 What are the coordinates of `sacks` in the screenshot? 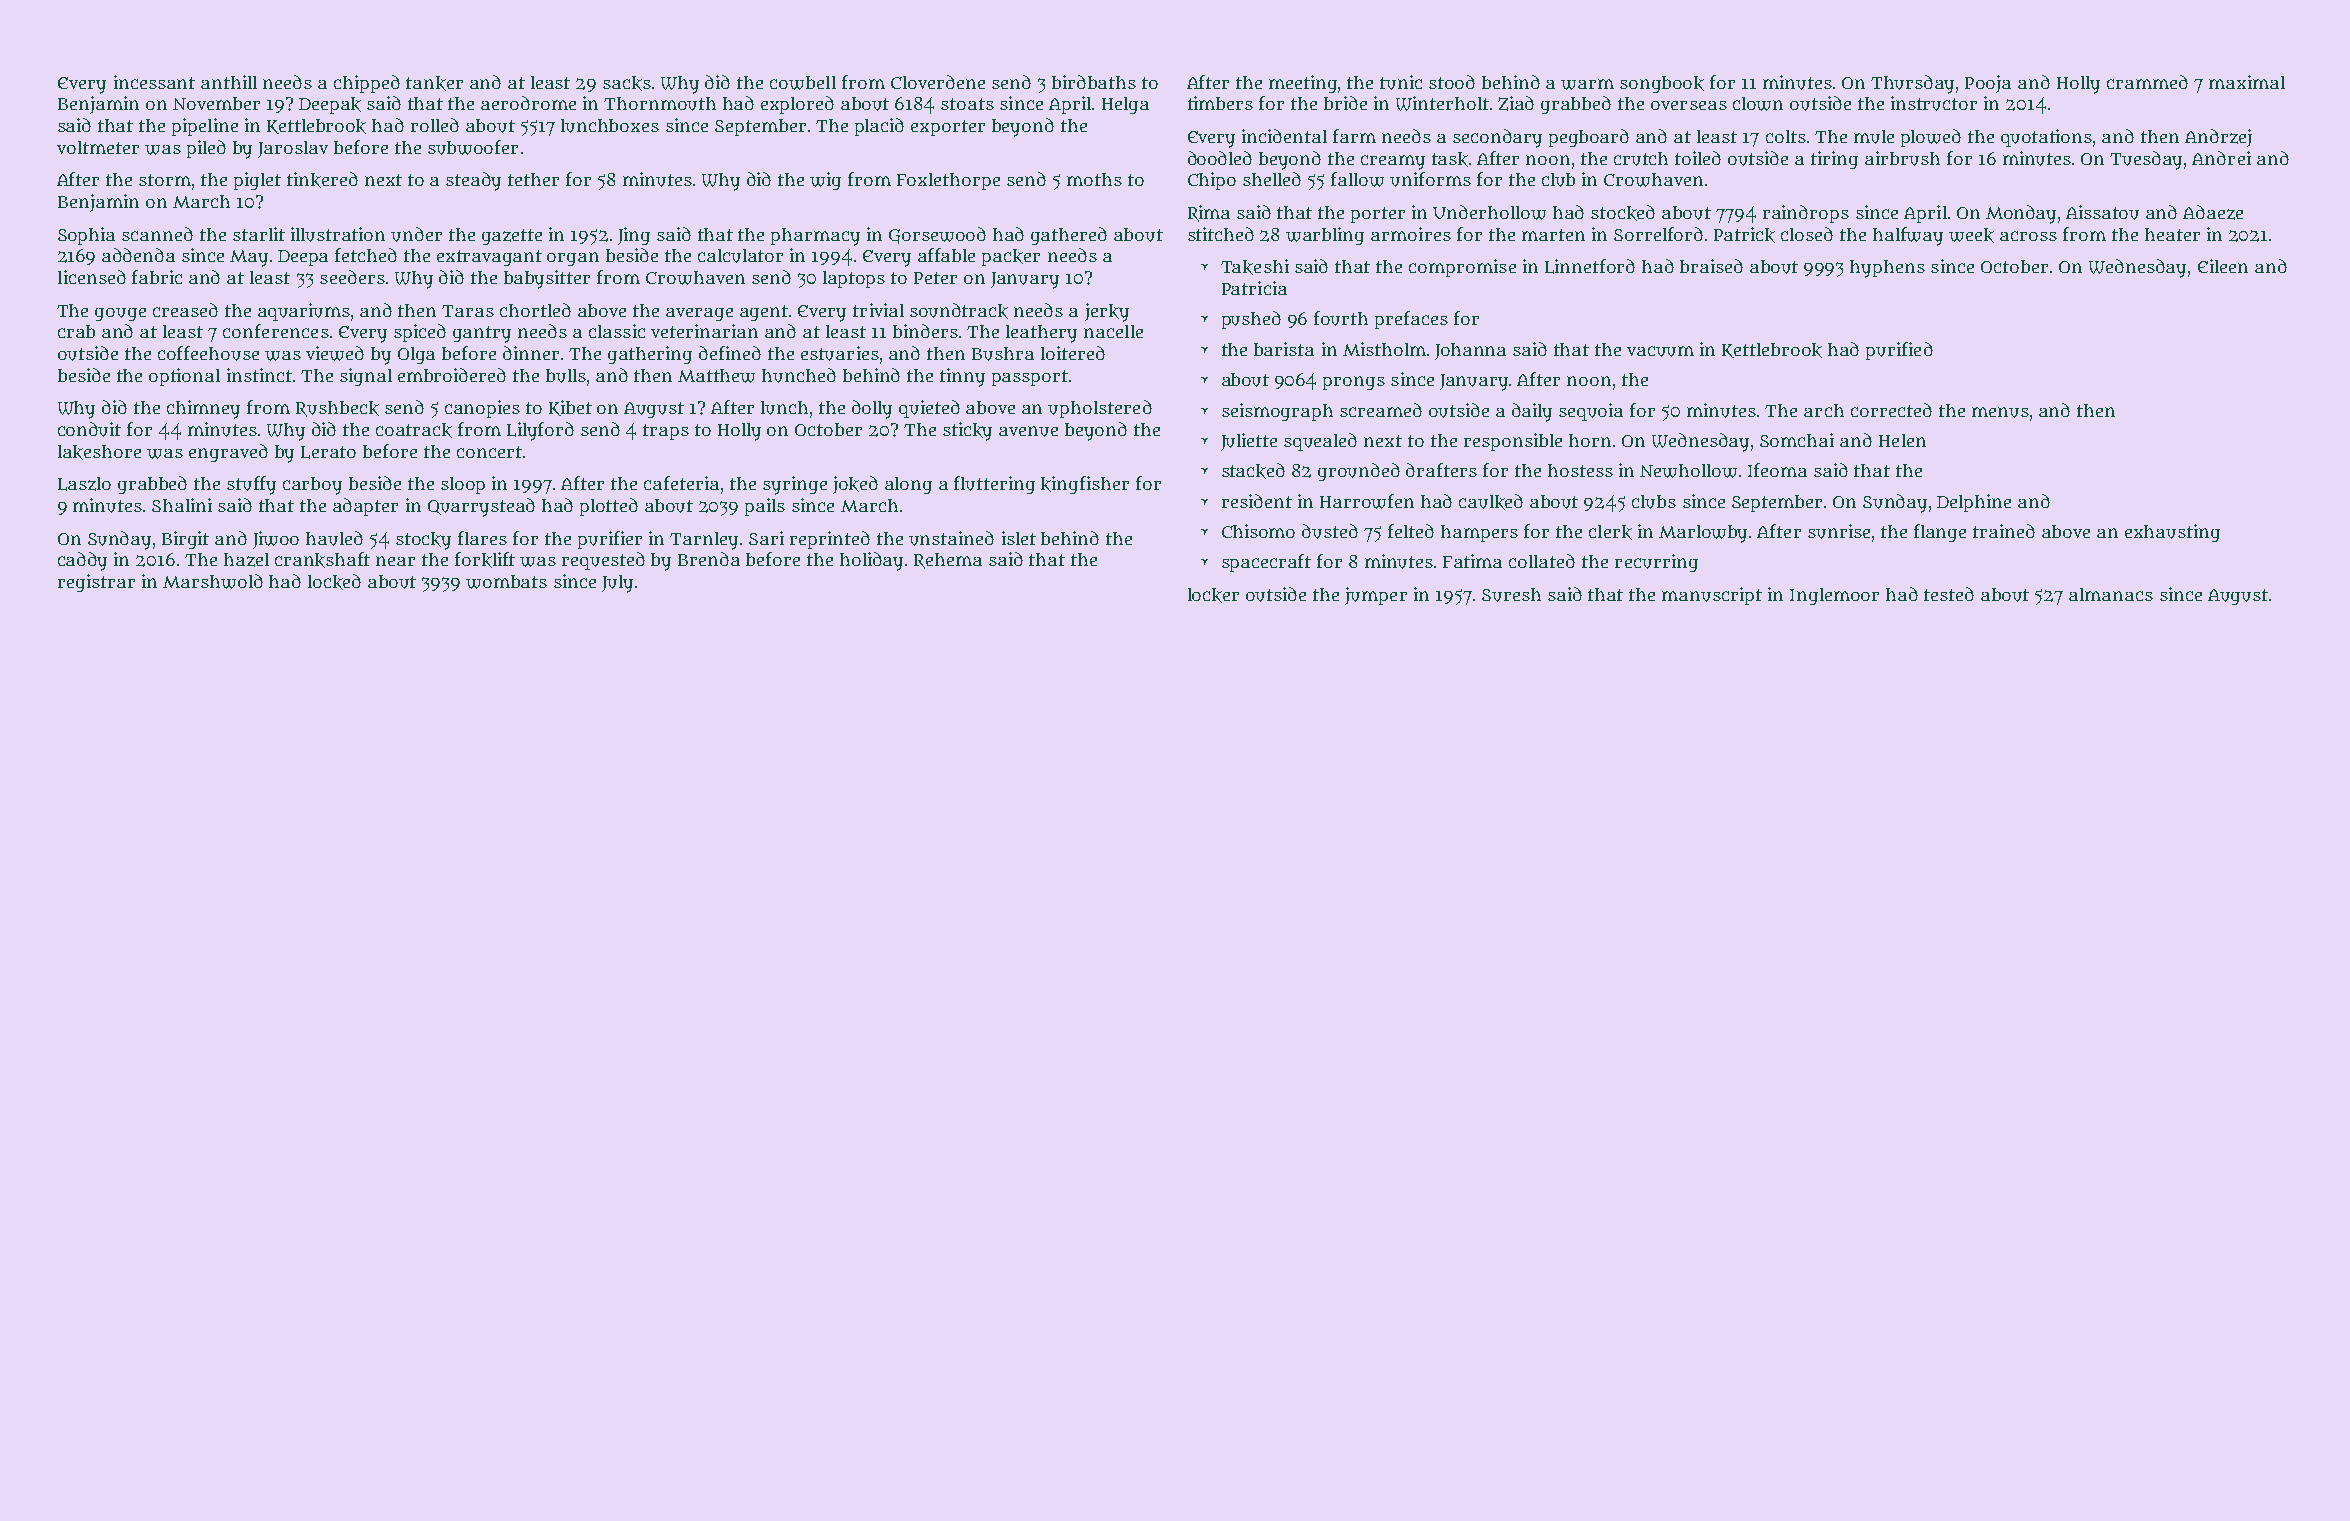 It's located at (627, 83).
